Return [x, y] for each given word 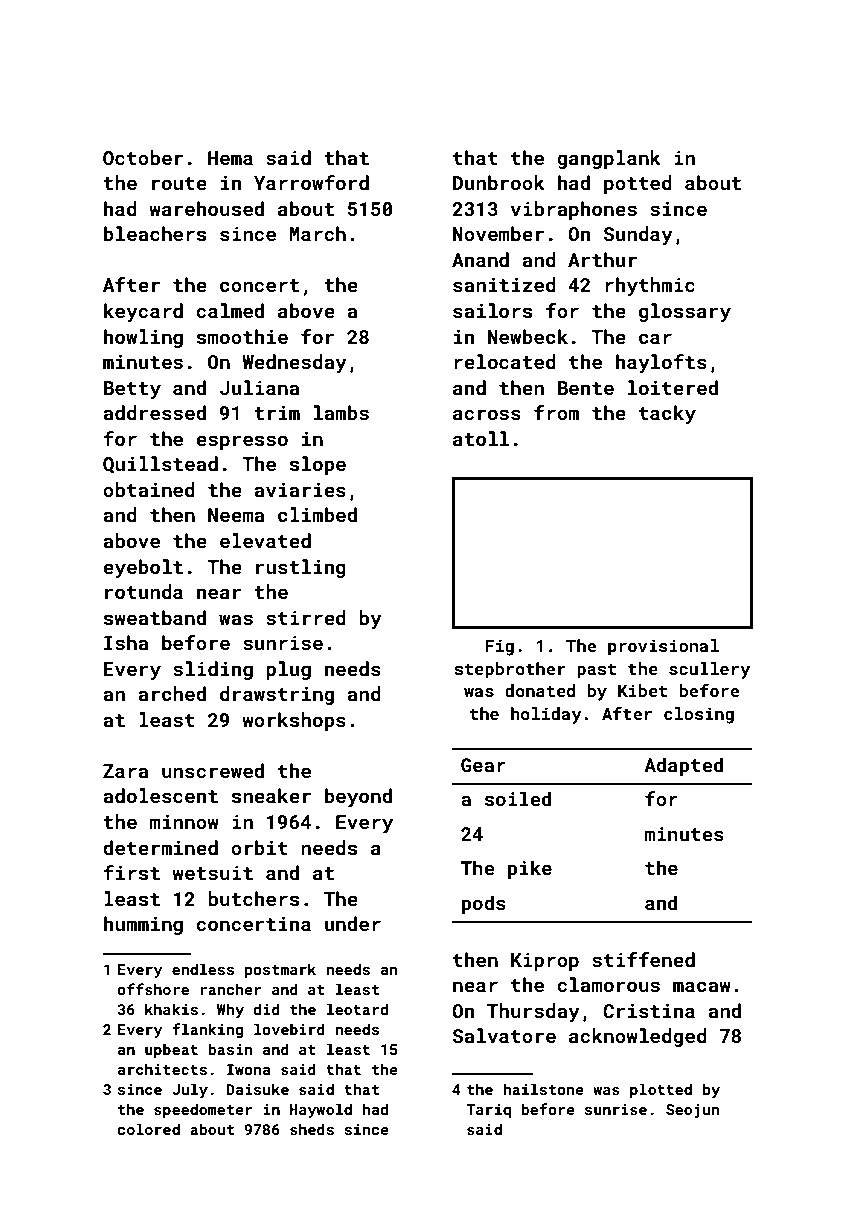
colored [149, 1129]
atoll [481, 438]
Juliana [259, 387]
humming [143, 925]
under [353, 923]
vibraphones [574, 210]
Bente [586, 388]
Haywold [321, 1110]
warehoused [206, 208]
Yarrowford [311, 182]
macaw [702, 986]
